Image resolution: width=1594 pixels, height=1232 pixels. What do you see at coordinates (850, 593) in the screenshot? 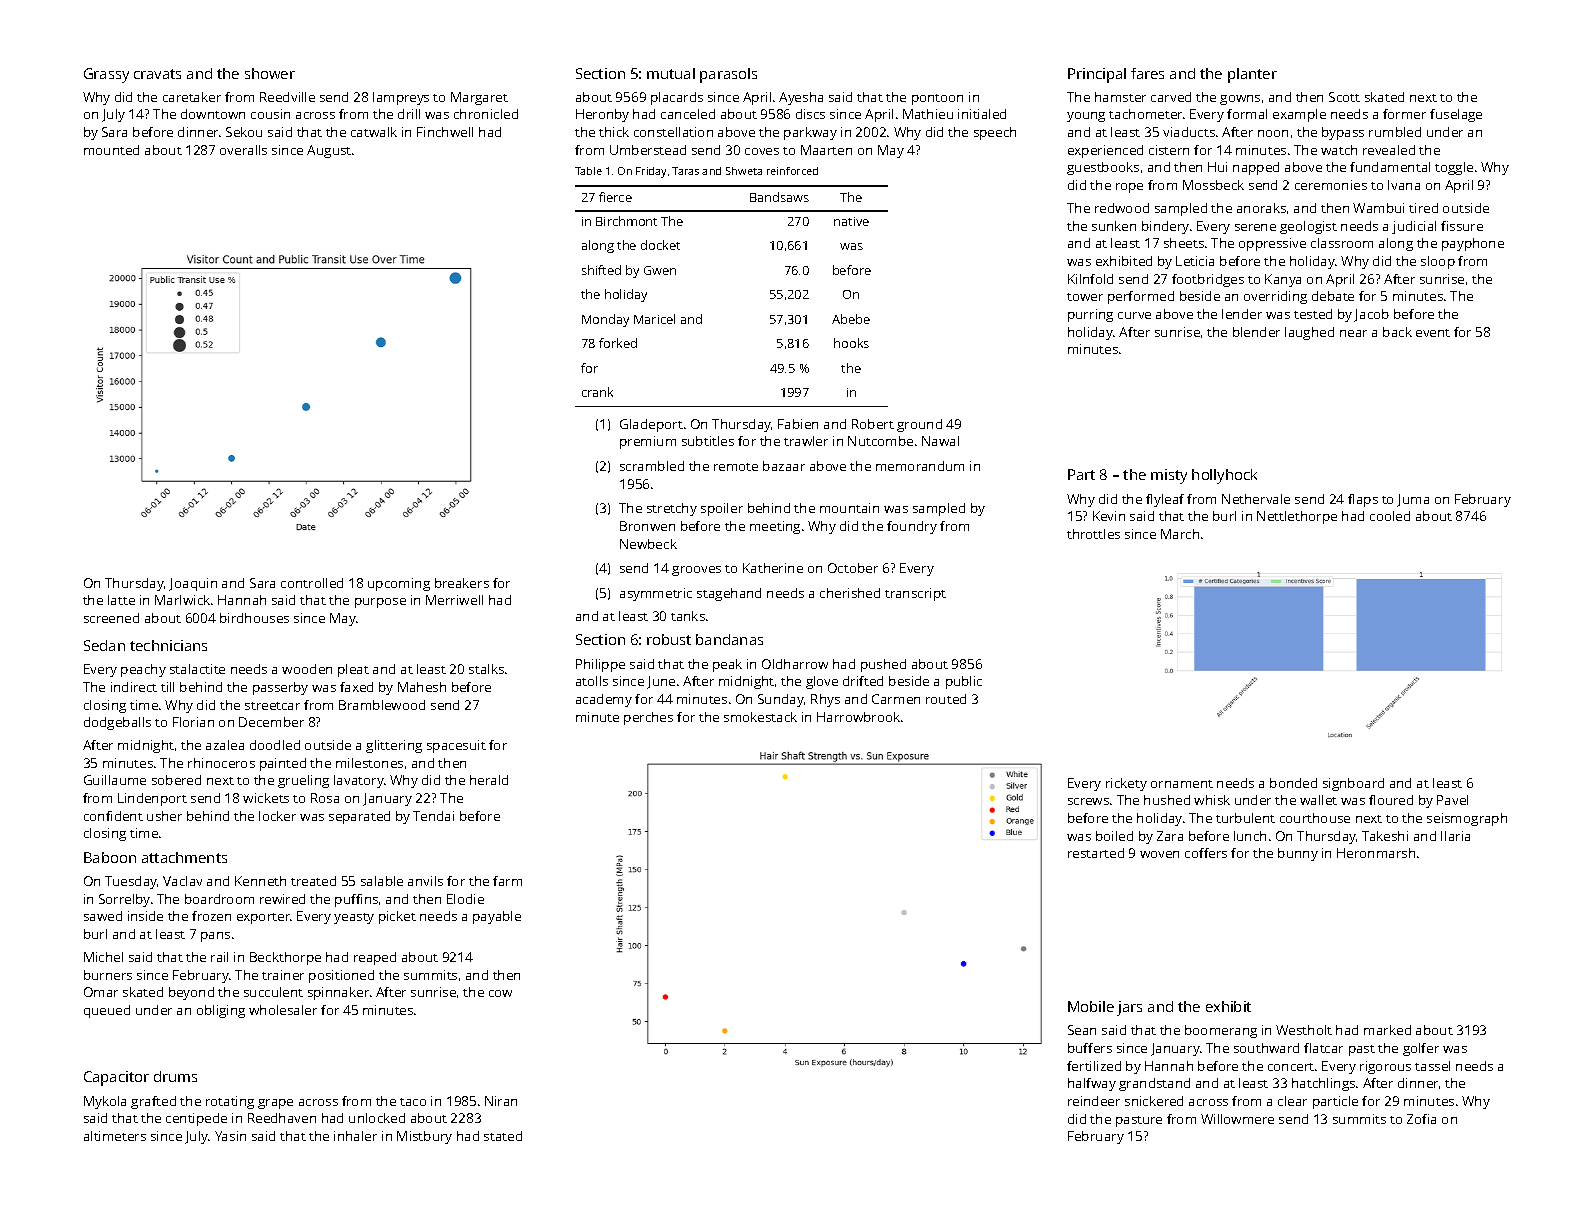
I see `cherished` at bounding box center [850, 593].
